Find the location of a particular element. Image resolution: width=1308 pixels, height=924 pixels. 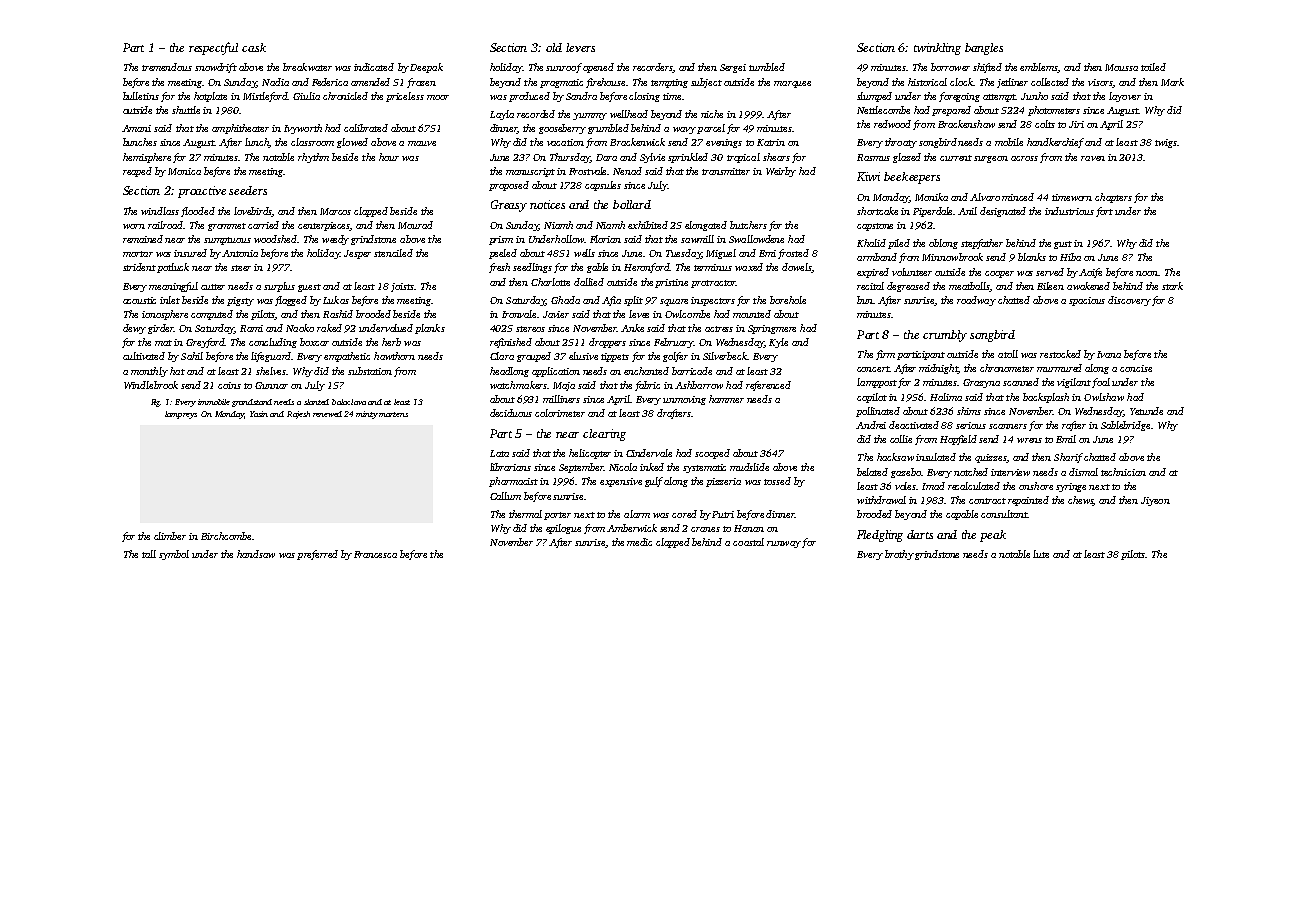

tropical is located at coordinates (743, 158).
